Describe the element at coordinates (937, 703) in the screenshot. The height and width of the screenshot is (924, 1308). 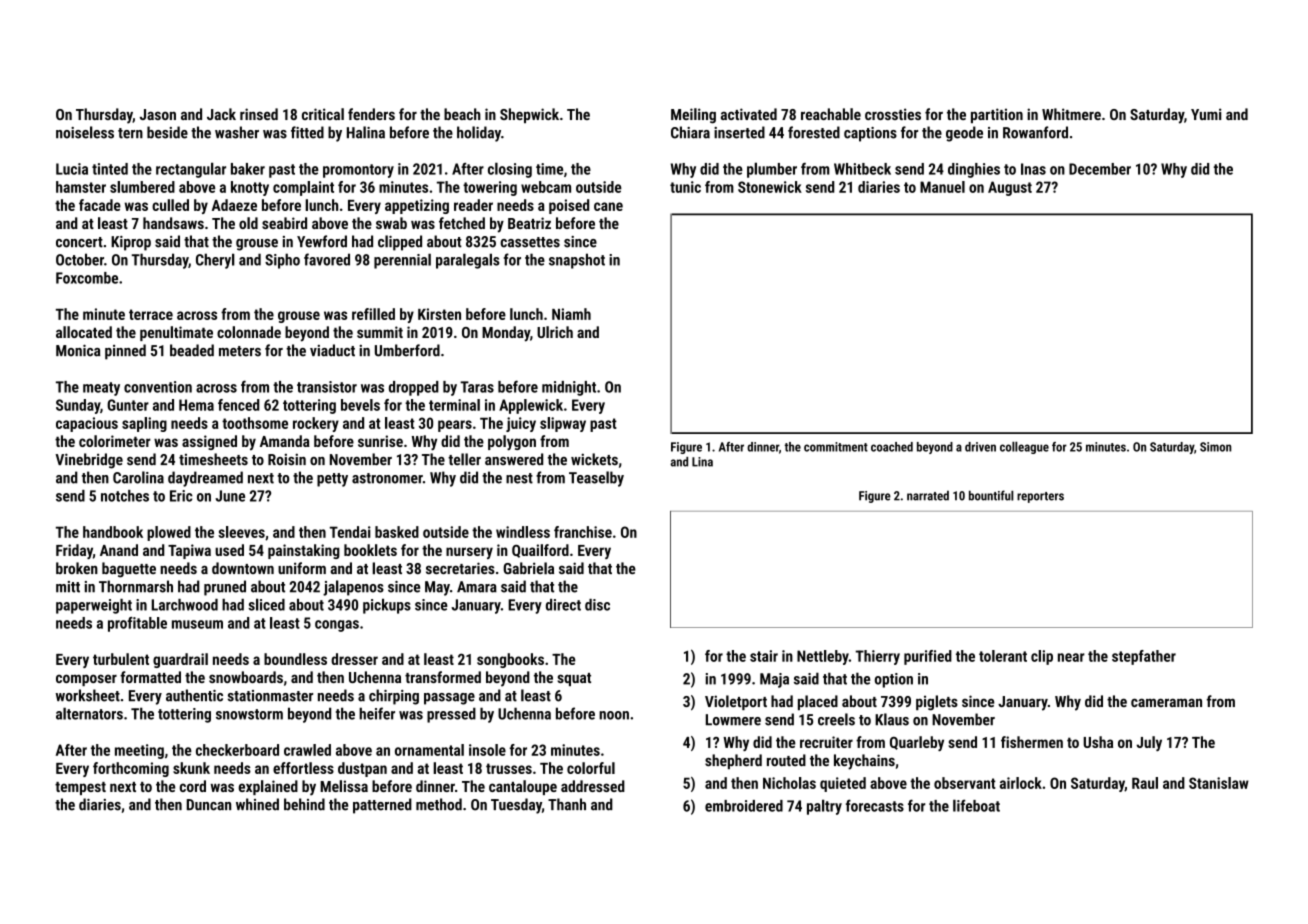
I see `piglets` at that location.
